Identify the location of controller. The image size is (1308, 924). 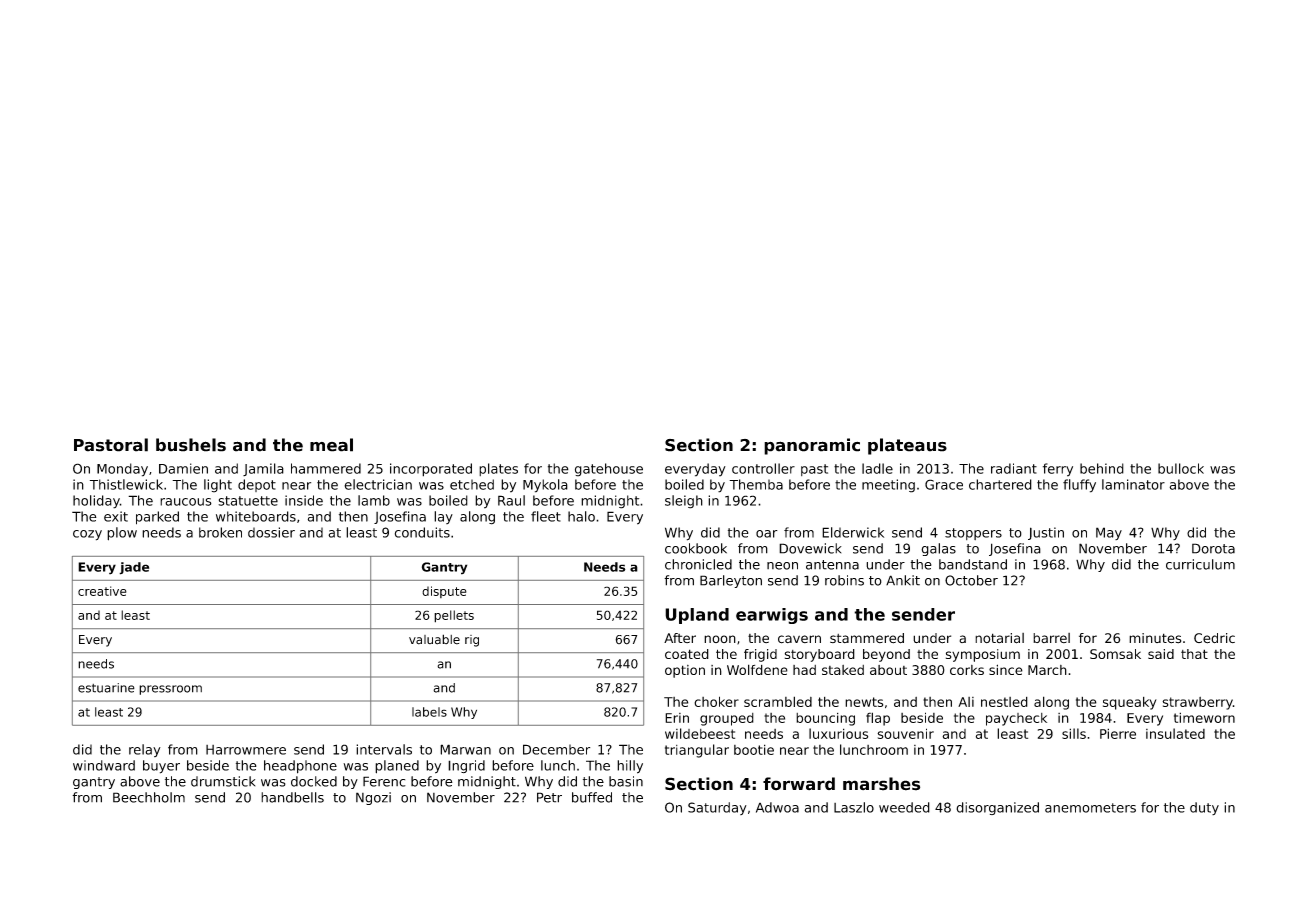
(763, 468).
